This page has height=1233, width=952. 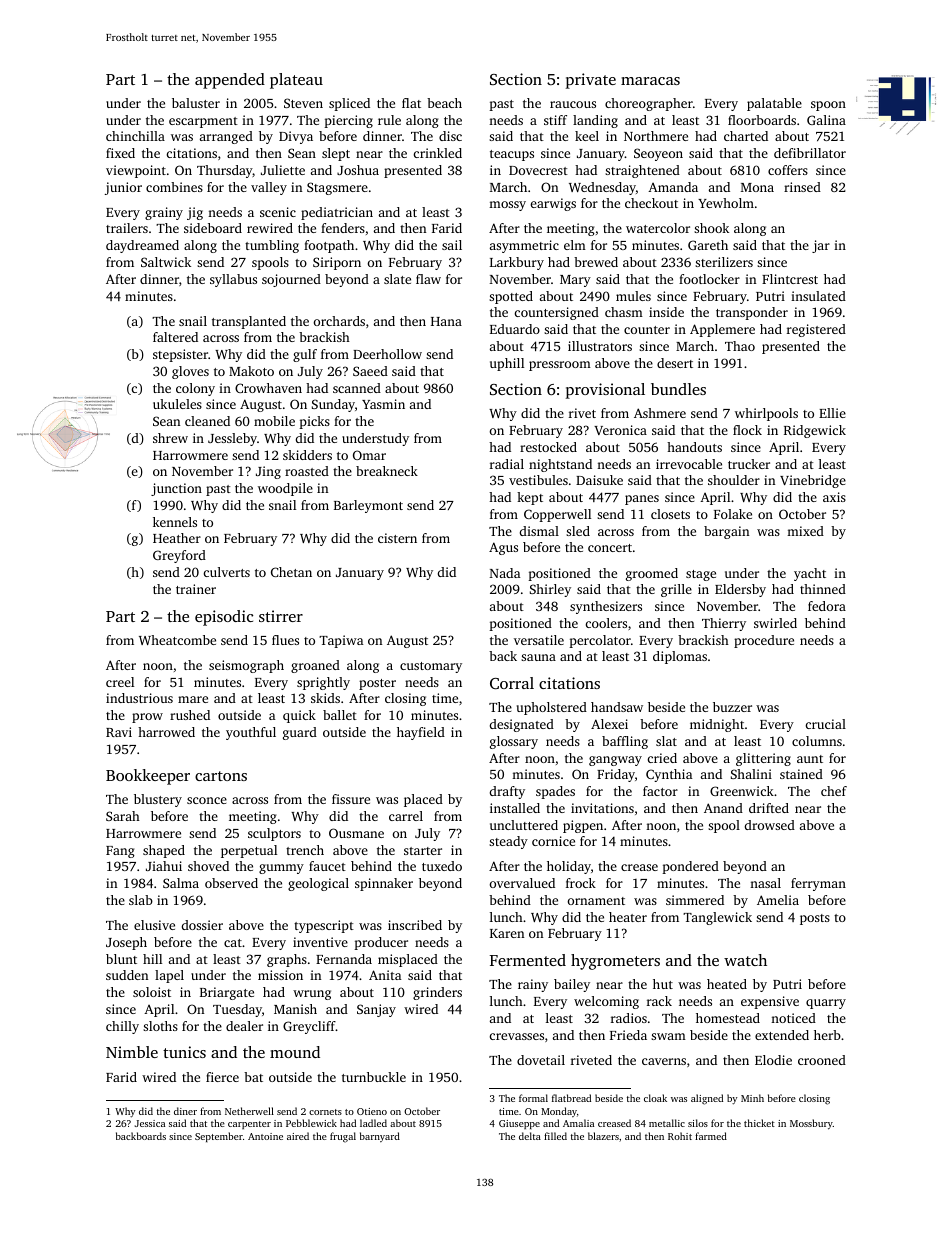 I want to click on Jing, so click(x=268, y=472).
